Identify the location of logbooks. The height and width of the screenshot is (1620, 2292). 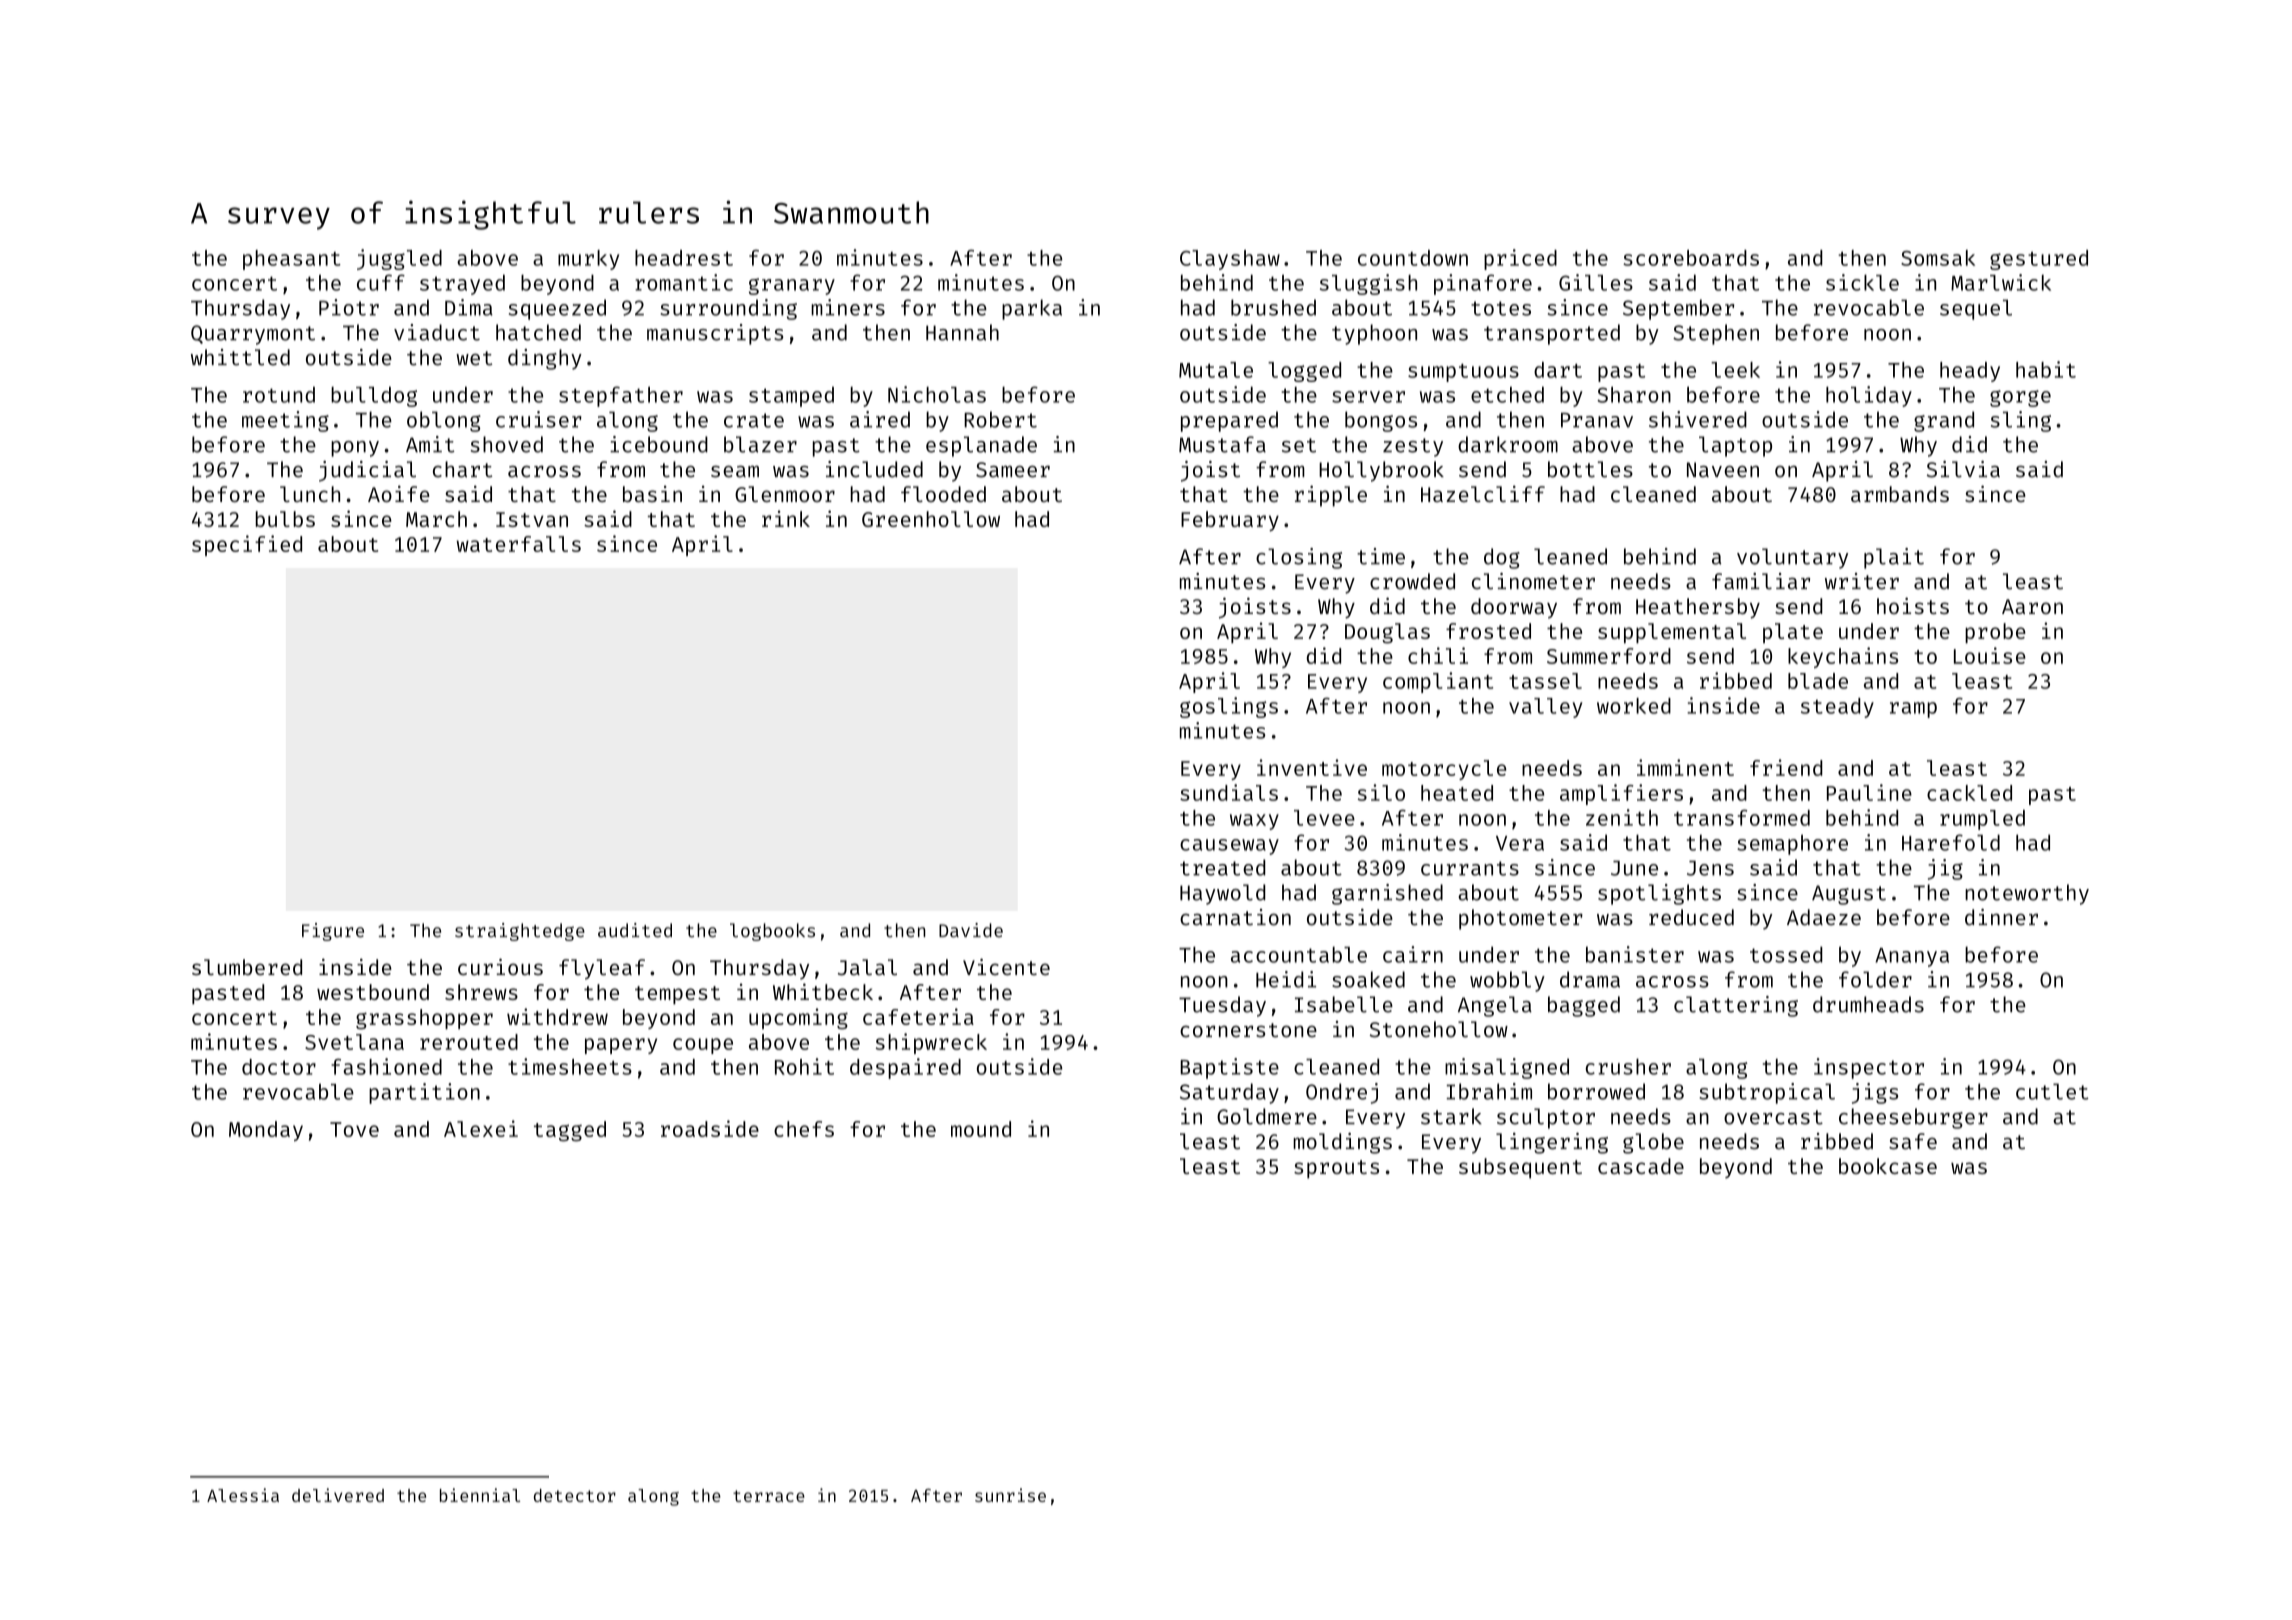
(772, 932).
